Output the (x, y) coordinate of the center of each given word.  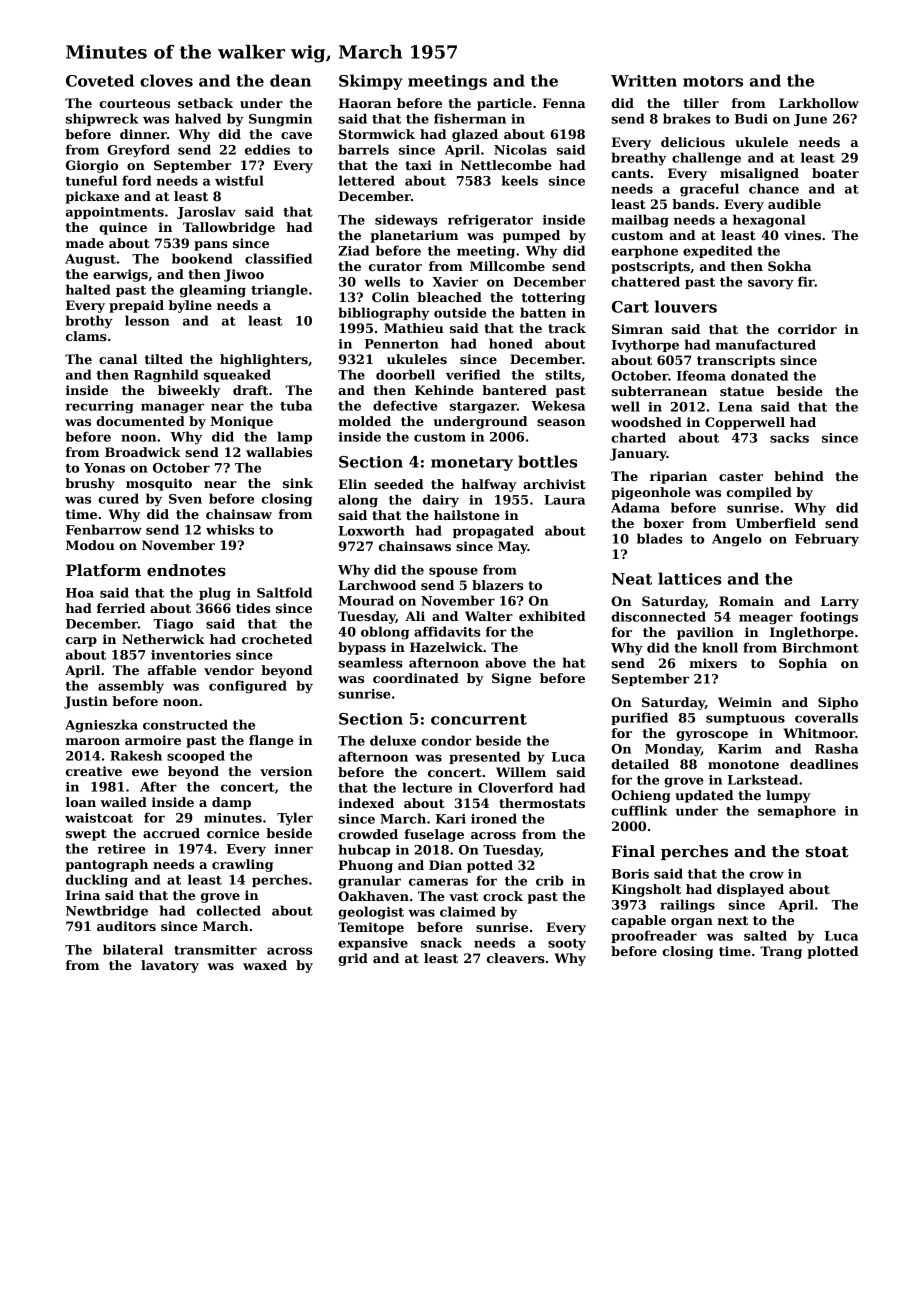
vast (464, 896)
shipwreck (102, 119)
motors (713, 81)
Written (644, 81)
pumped (531, 236)
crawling (242, 865)
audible (794, 204)
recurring (100, 407)
